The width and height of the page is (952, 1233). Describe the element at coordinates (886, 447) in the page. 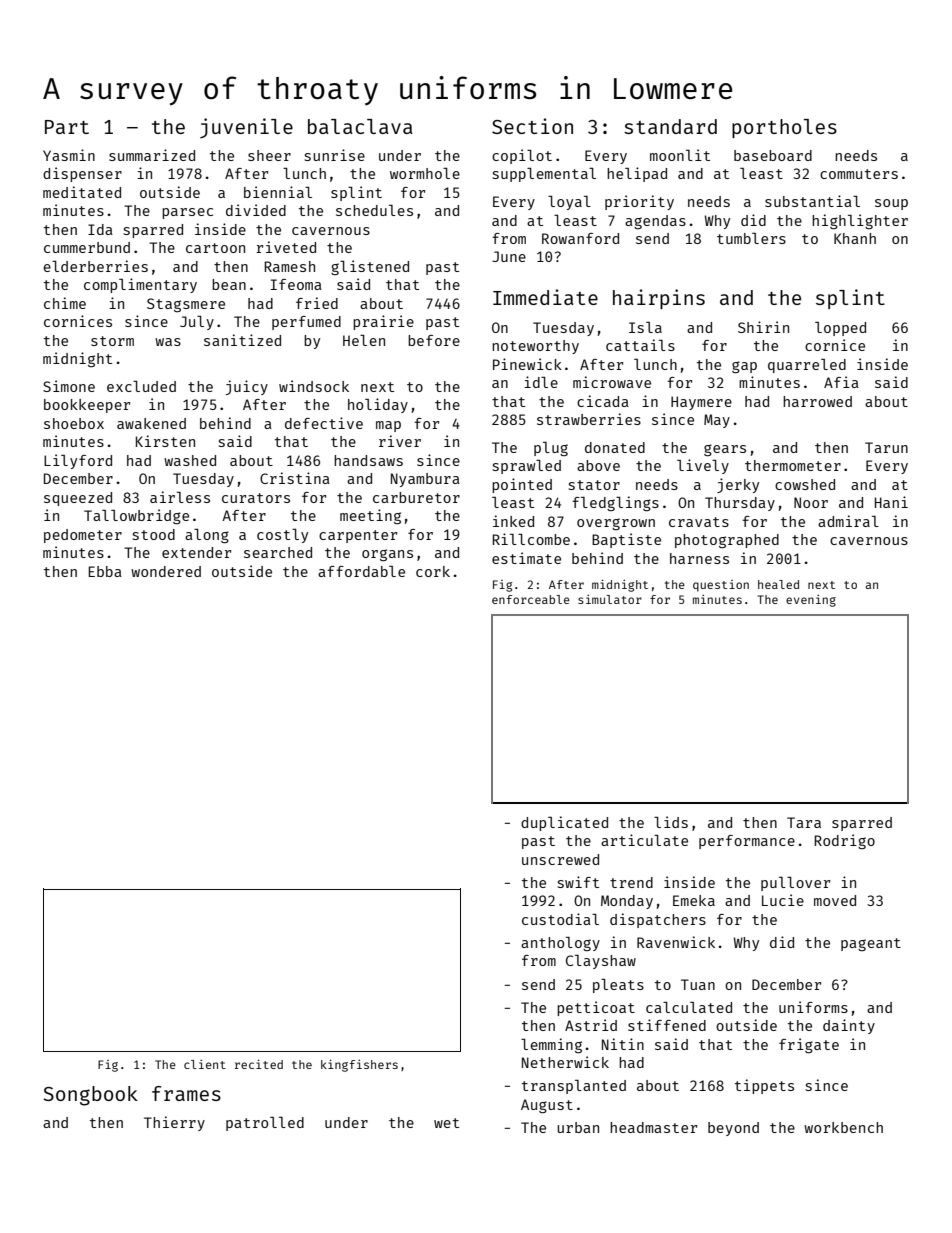

I see `Tarun` at that location.
